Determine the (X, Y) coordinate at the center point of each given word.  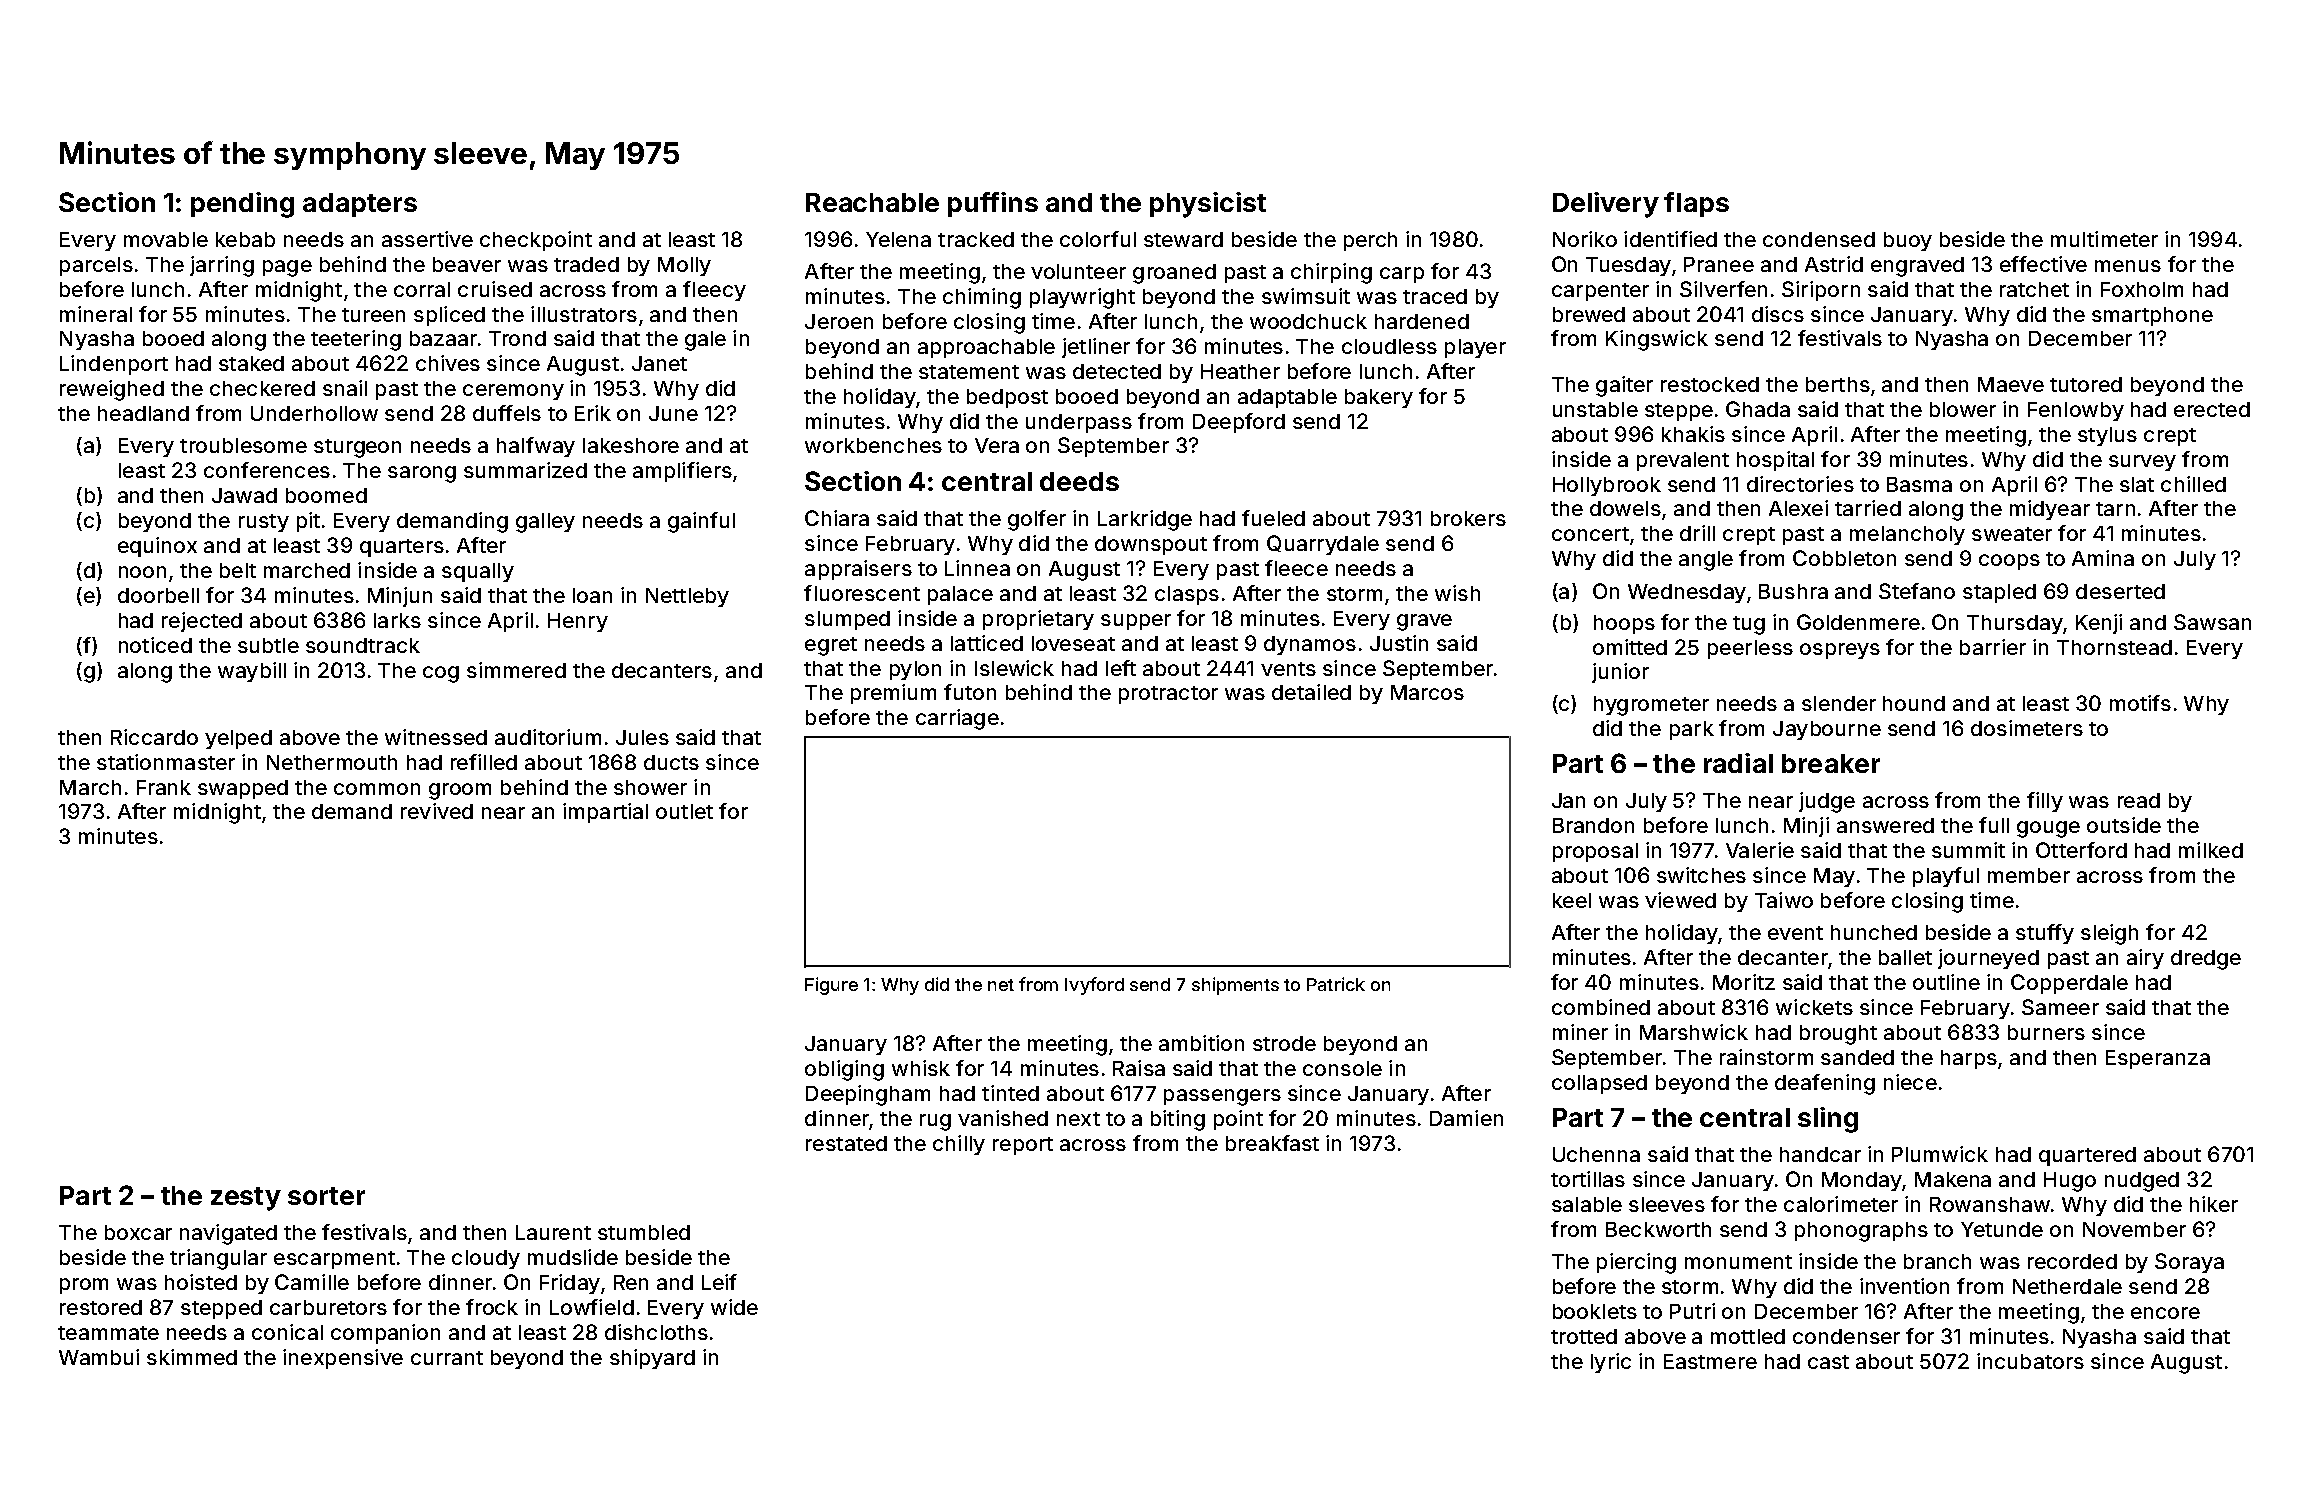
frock (492, 1307)
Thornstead (2114, 647)
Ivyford (1094, 986)
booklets (1595, 1311)
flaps (1696, 204)
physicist (1208, 205)
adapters (360, 205)
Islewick (1014, 668)
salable (1587, 1204)
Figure (831, 986)
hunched (1874, 932)
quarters (402, 548)
